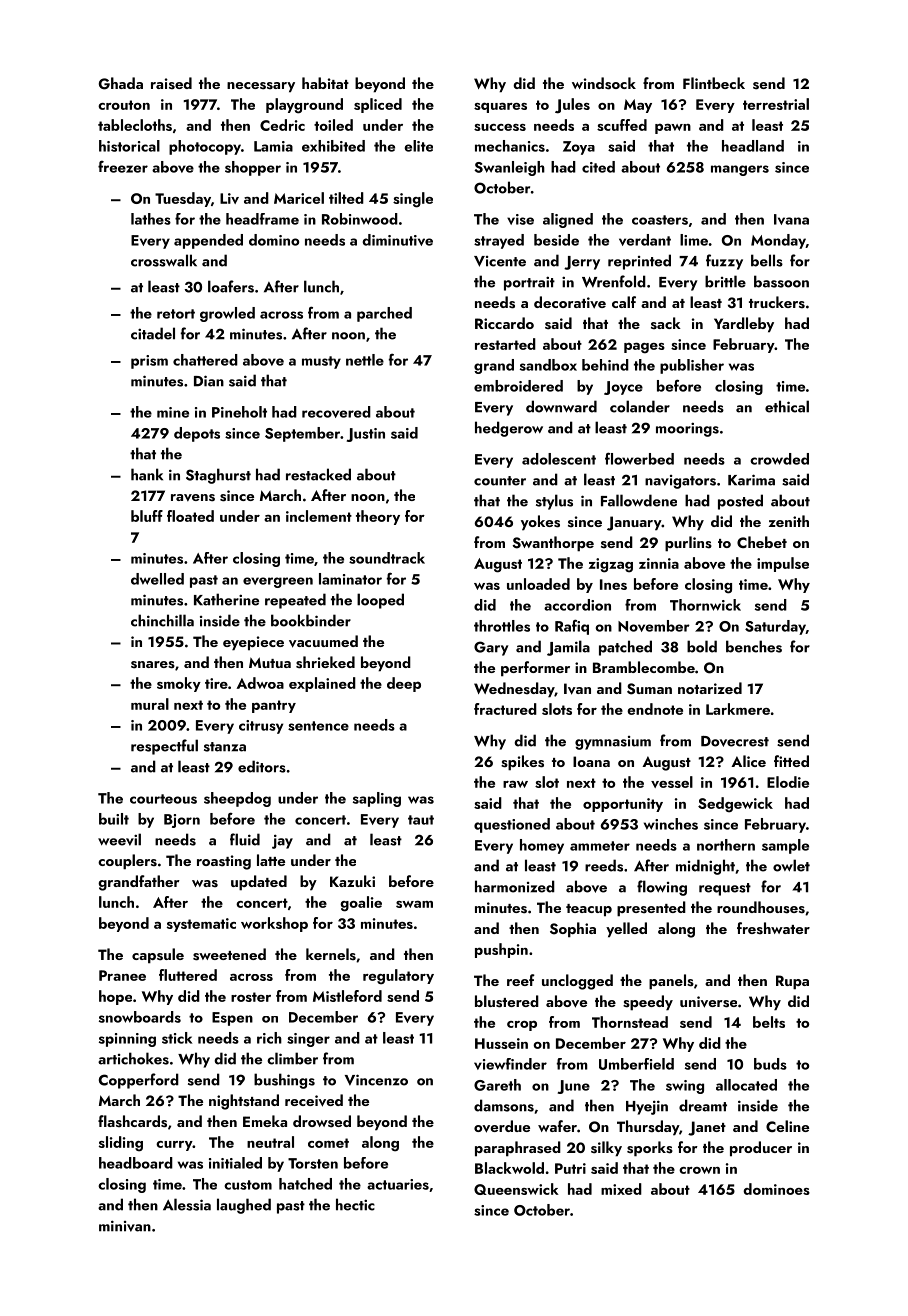 Image resolution: width=908 pixels, height=1316 pixels. Describe the element at coordinates (604, 83) in the screenshot. I see `windsock` at that location.
